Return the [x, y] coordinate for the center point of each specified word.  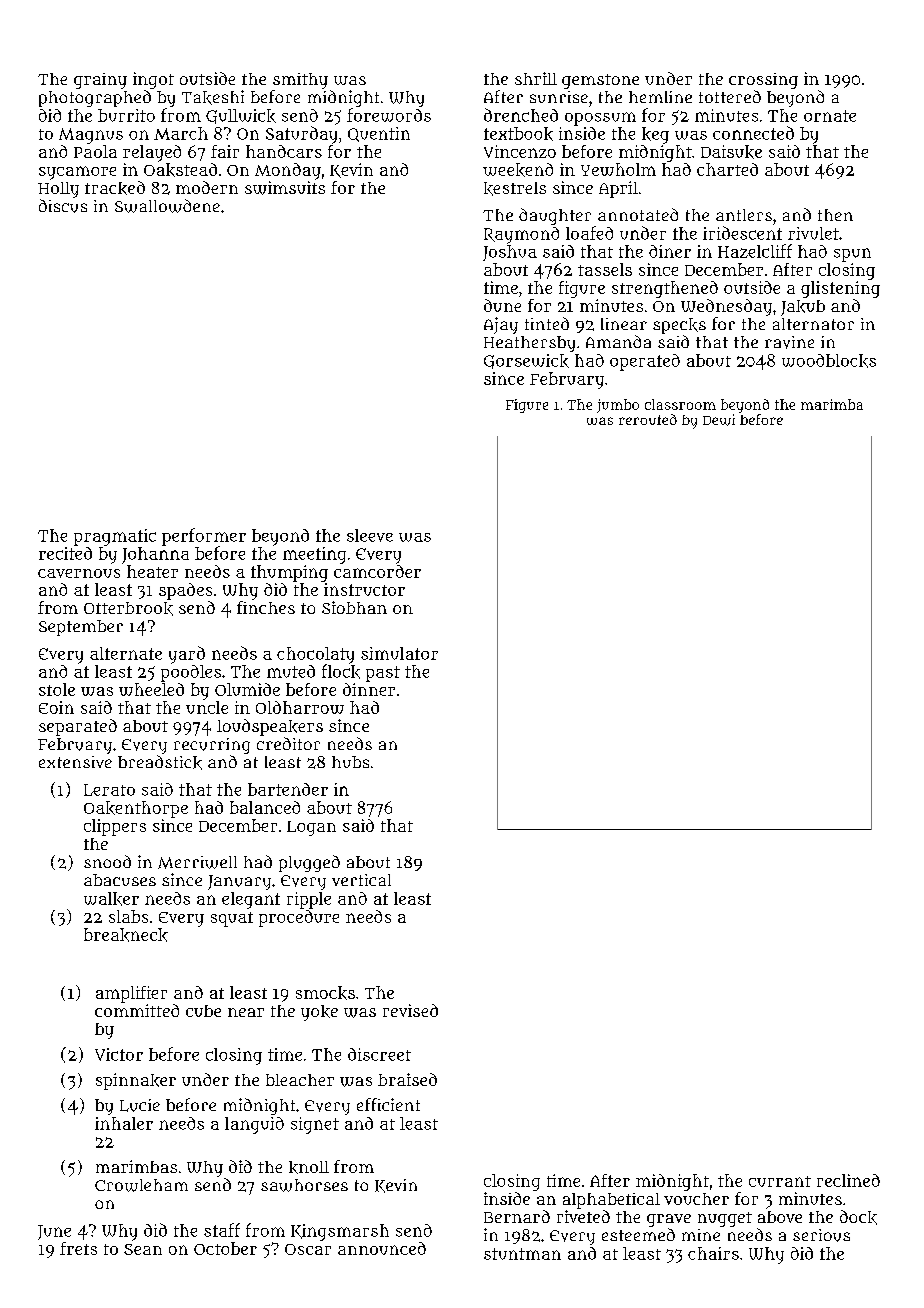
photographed [95, 98]
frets [78, 1248]
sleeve [370, 535]
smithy [300, 81]
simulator [399, 653]
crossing [763, 81]
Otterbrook [128, 609]
